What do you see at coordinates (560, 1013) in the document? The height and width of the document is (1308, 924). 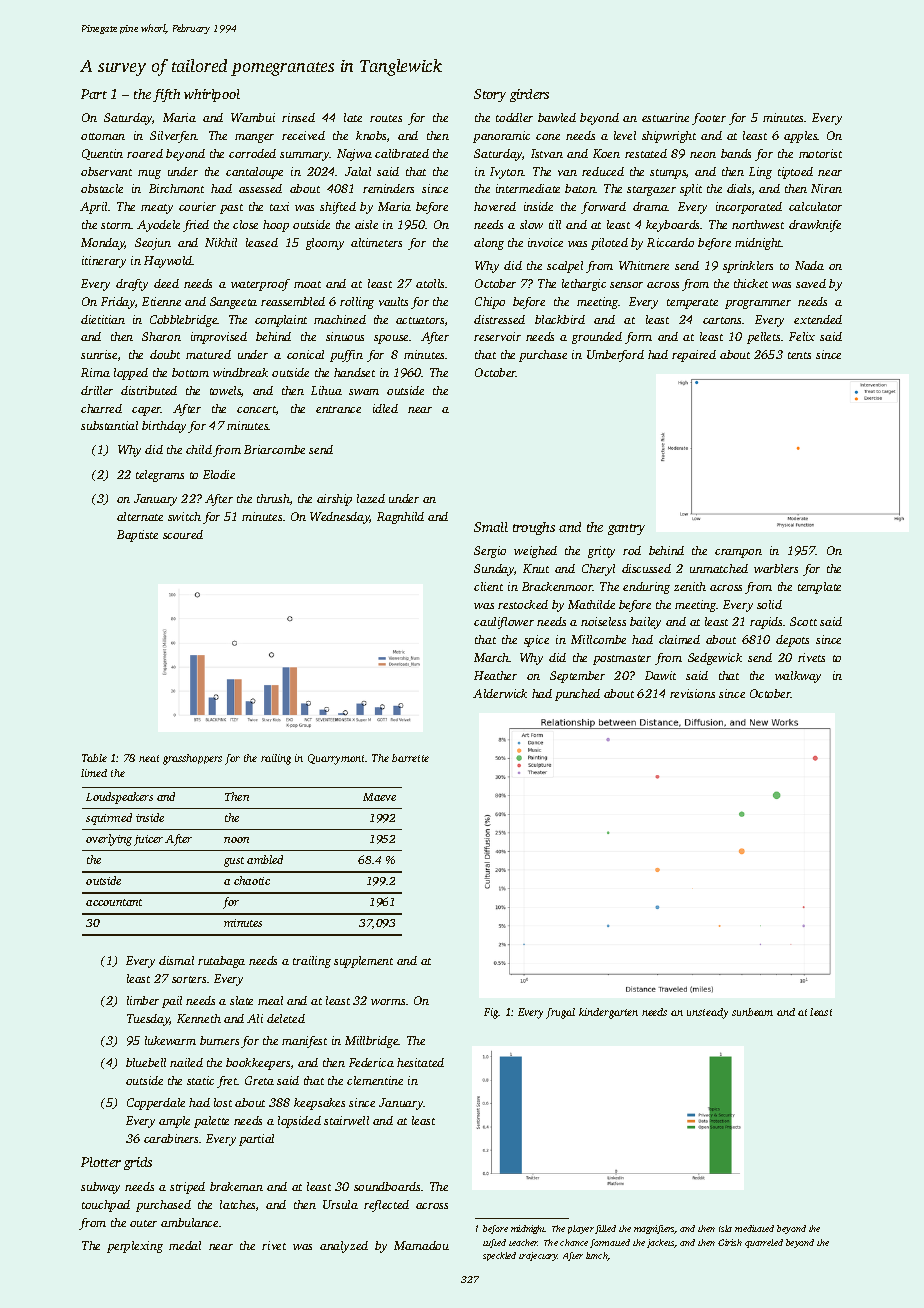 I see `frugal` at bounding box center [560, 1013].
